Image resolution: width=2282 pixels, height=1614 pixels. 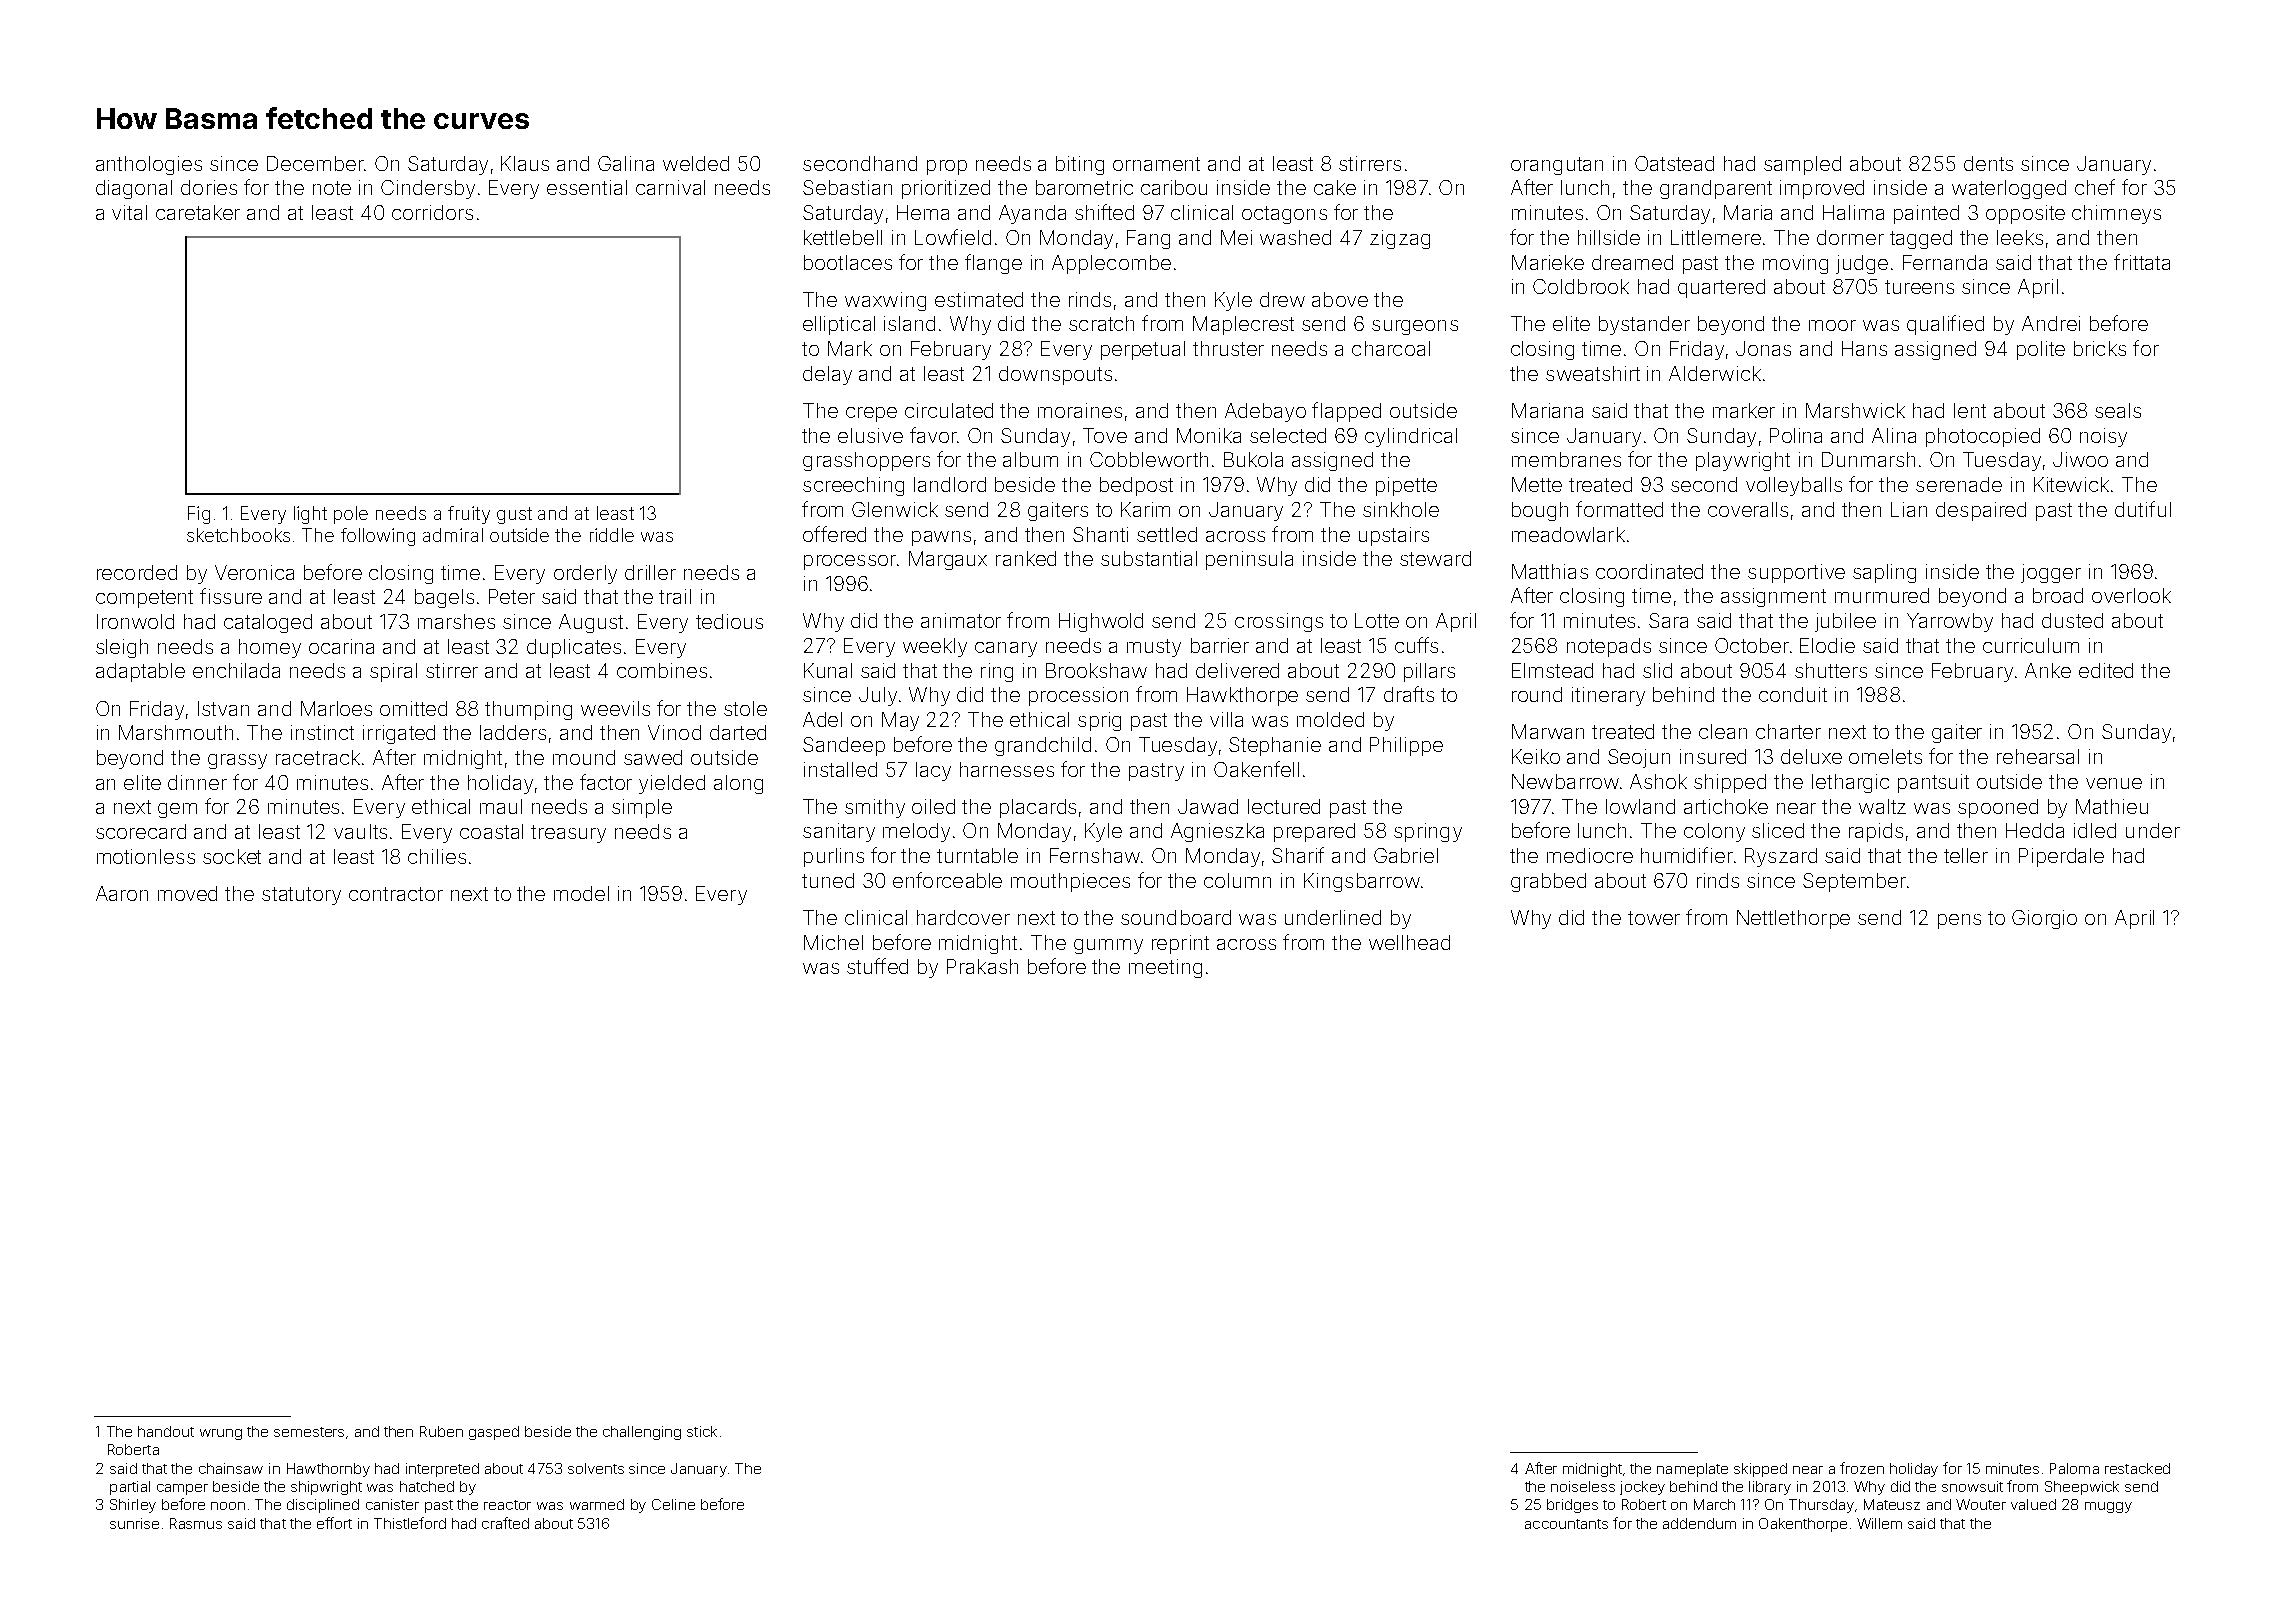 What do you see at coordinates (1802, 165) in the document?
I see `sampled` at bounding box center [1802, 165].
